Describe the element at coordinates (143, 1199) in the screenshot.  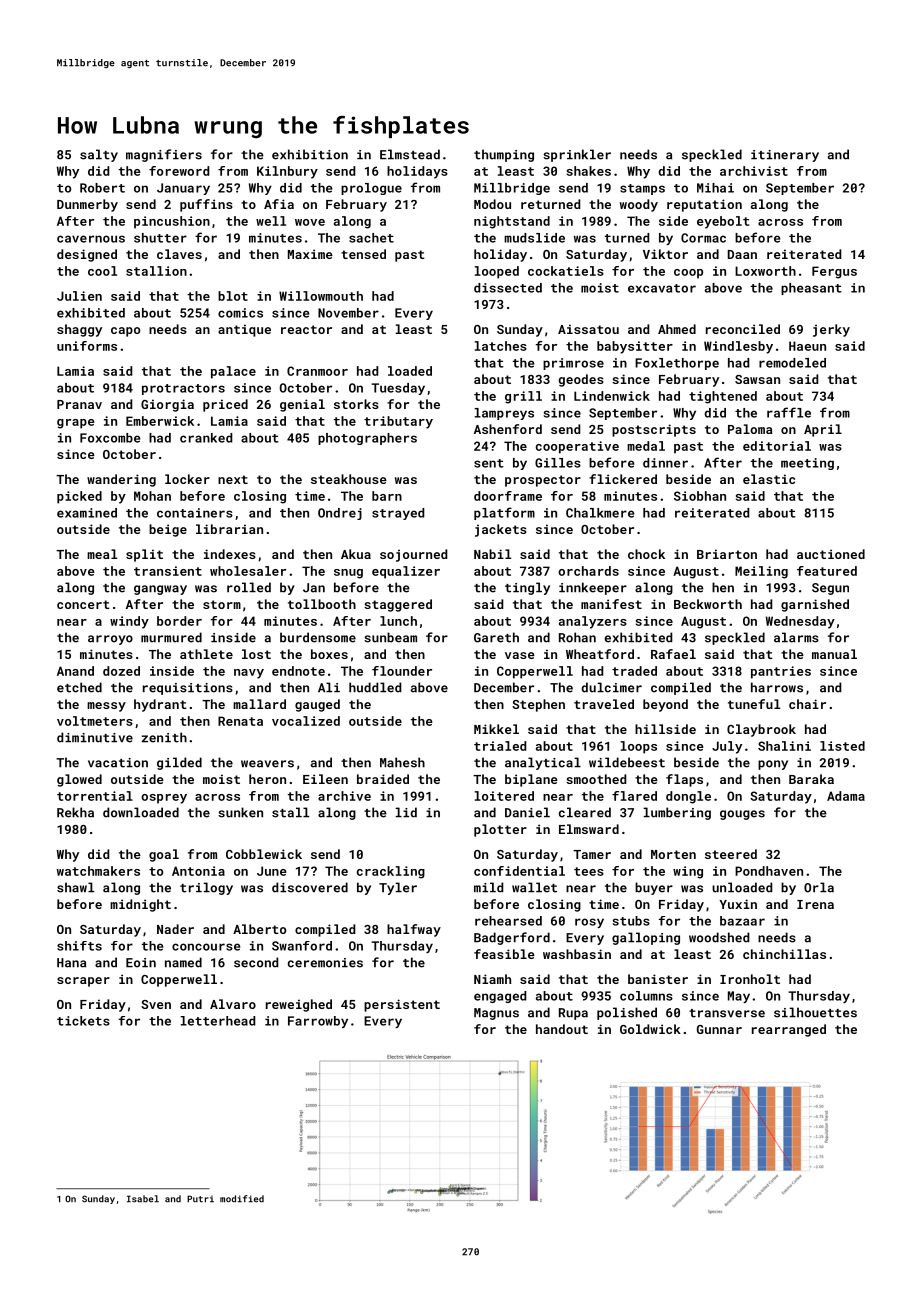
I see `Isabel` at that location.
